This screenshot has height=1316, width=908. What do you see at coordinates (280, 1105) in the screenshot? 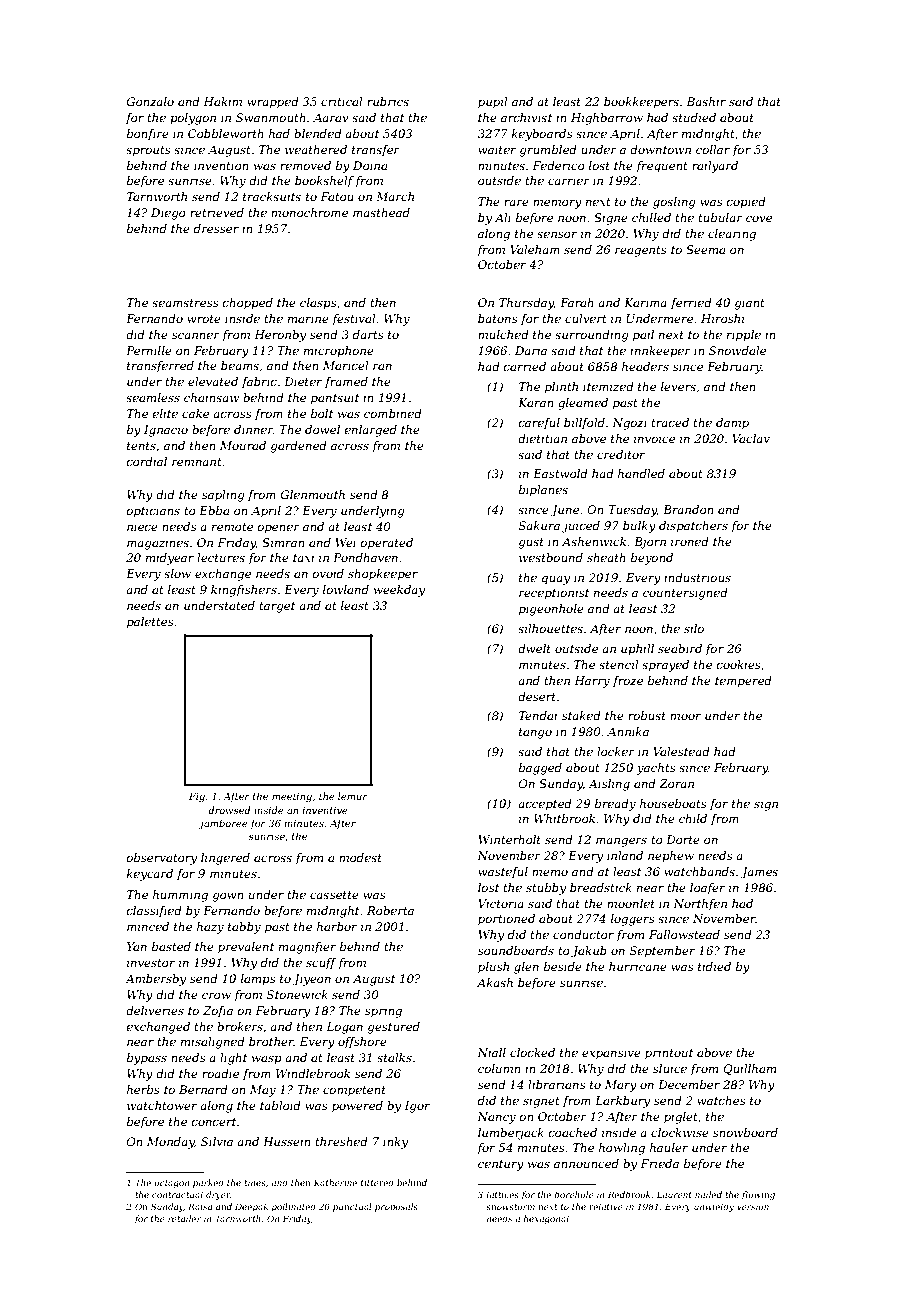
I see `tabloid` at bounding box center [280, 1105].
